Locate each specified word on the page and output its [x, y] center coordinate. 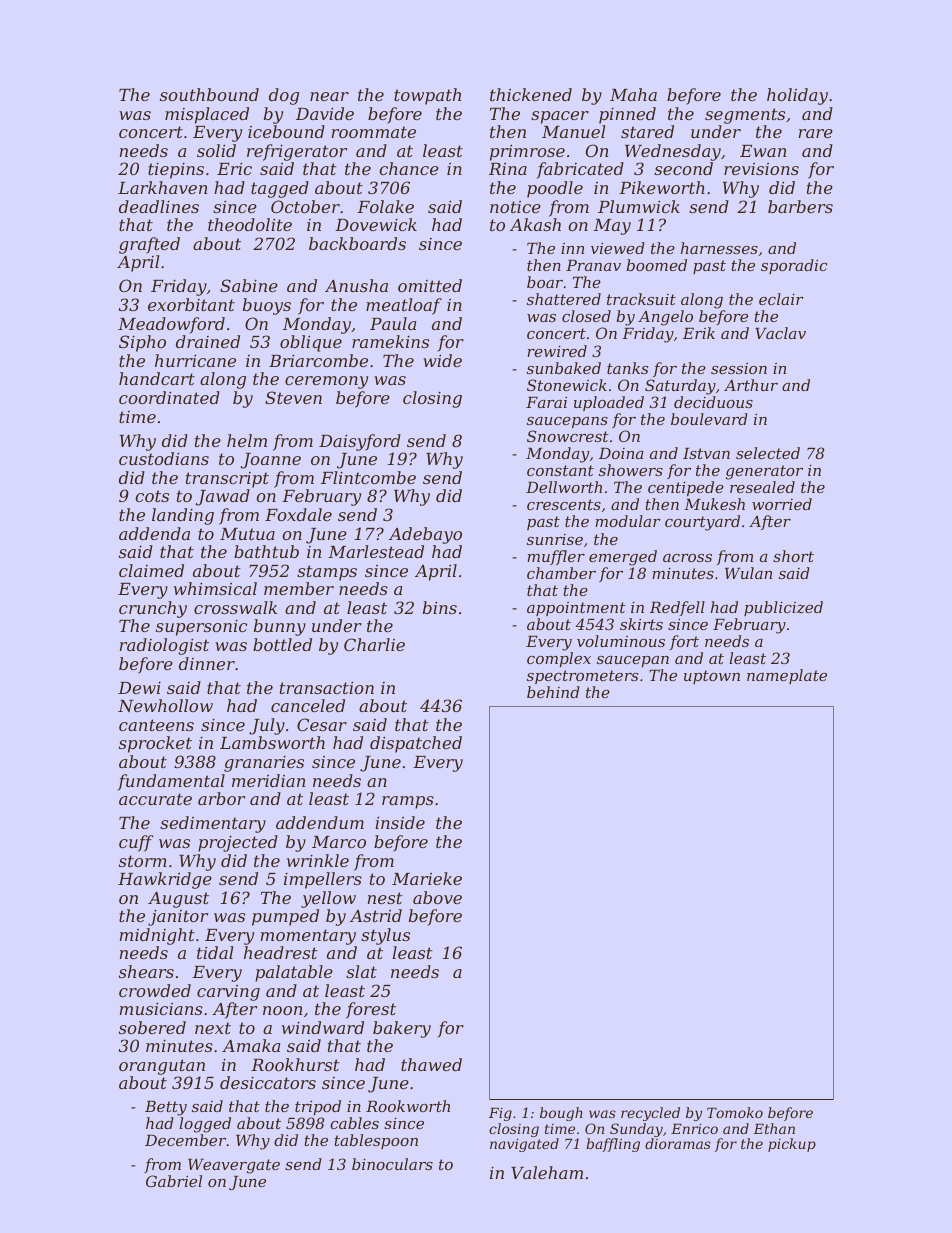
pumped [285, 917]
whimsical [215, 588]
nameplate [787, 676]
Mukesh [714, 504]
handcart [157, 378]
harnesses [719, 248]
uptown [712, 677]
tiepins [176, 171]
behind [553, 692]
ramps [408, 802]
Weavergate [234, 1166]
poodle [555, 189]
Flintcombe [368, 477]
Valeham [547, 1172]
